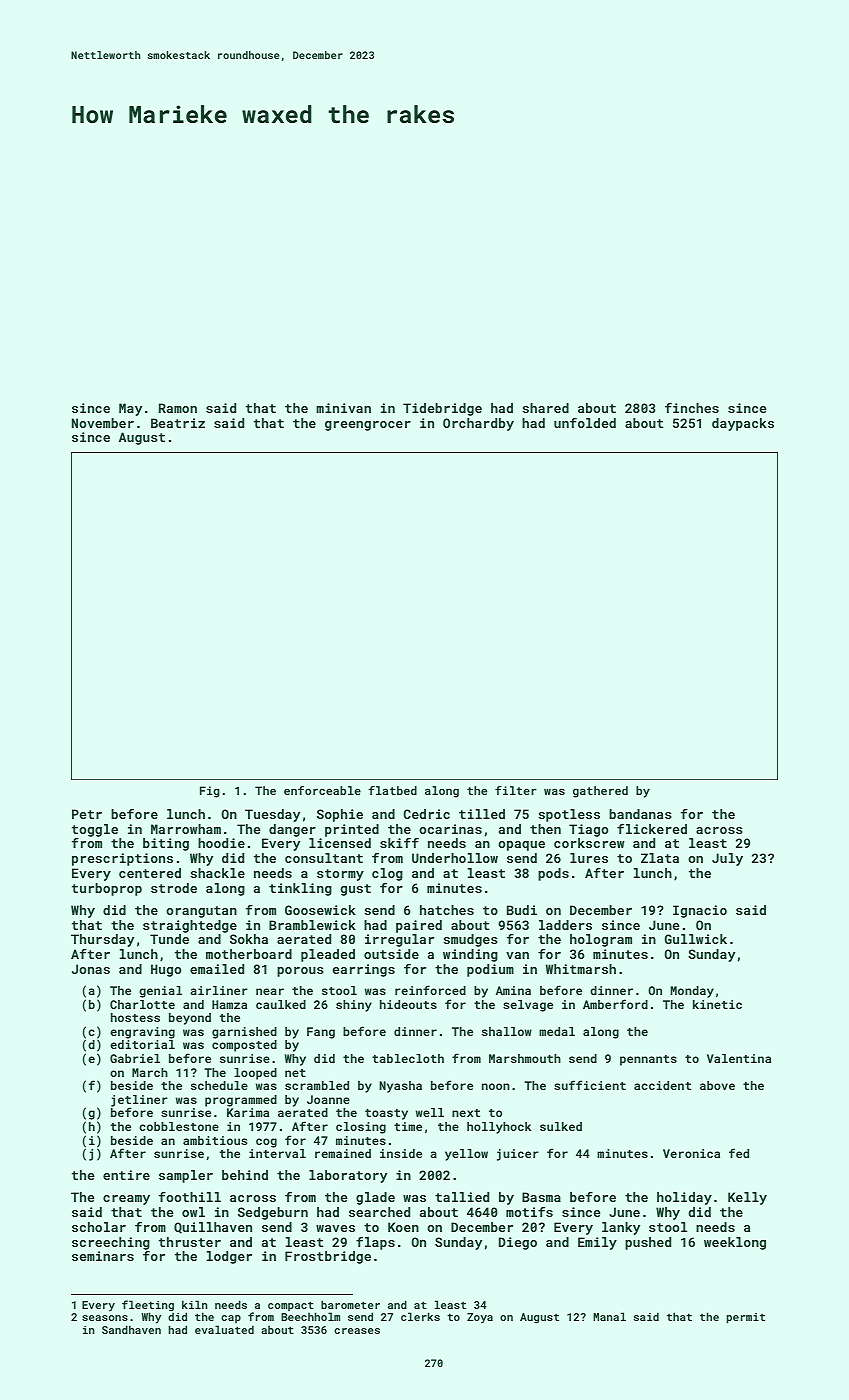  Describe the element at coordinates (364, 970) in the page. I see `earrings` at that location.
